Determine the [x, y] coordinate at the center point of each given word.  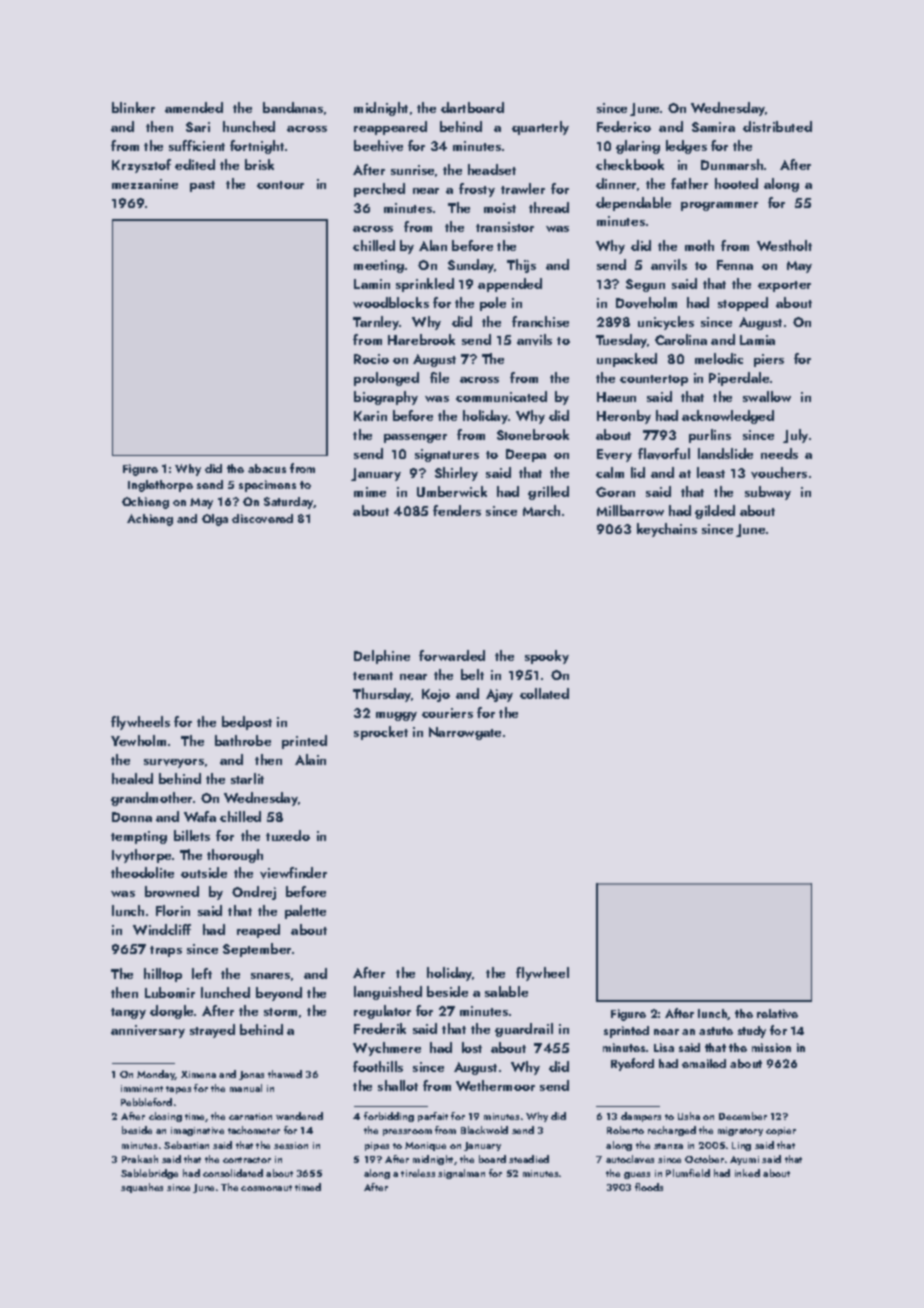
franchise [540, 321]
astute [716, 1031]
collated [544, 693]
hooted [736, 183]
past [202, 186]
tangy [128, 1013]
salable [506, 991]
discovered [262, 518]
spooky [547, 657]
